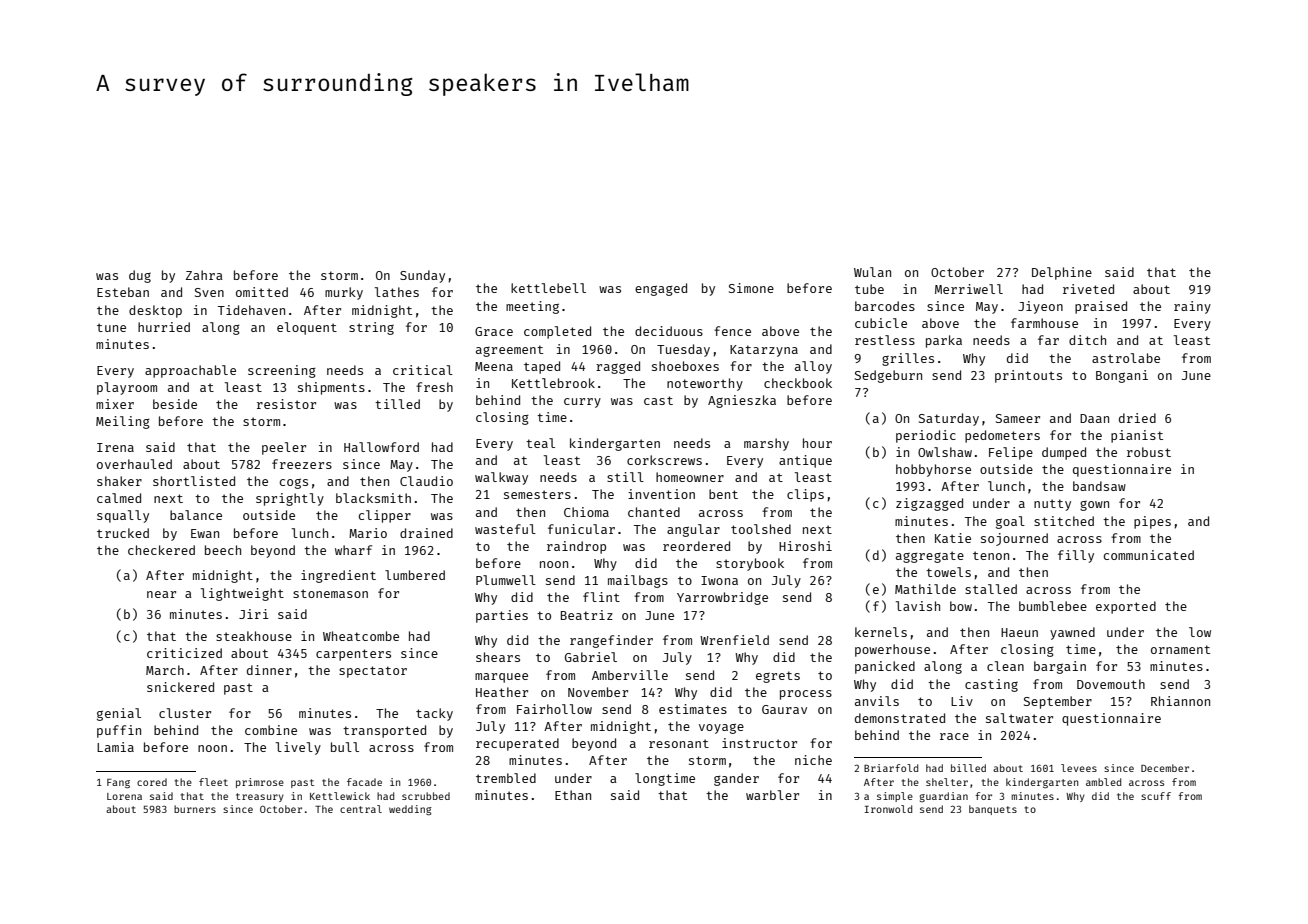 Image resolution: width=1308 pixels, height=924 pixels. What do you see at coordinates (1064, 521) in the image?
I see `stitched` at bounding box center [1064, 521].
